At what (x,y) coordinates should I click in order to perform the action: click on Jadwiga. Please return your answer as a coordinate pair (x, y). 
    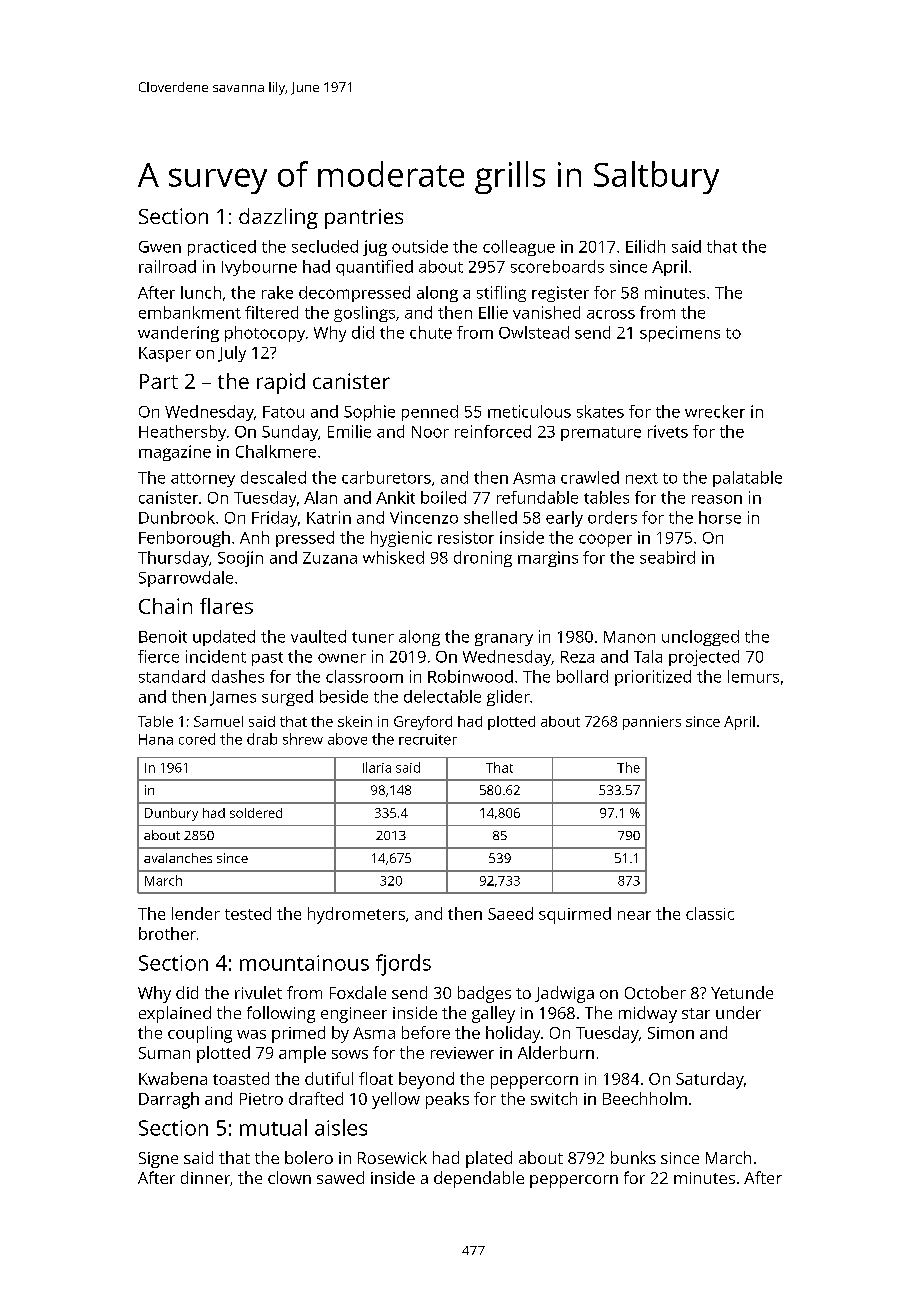
    Looking at the image, I should click on (564, 994).
